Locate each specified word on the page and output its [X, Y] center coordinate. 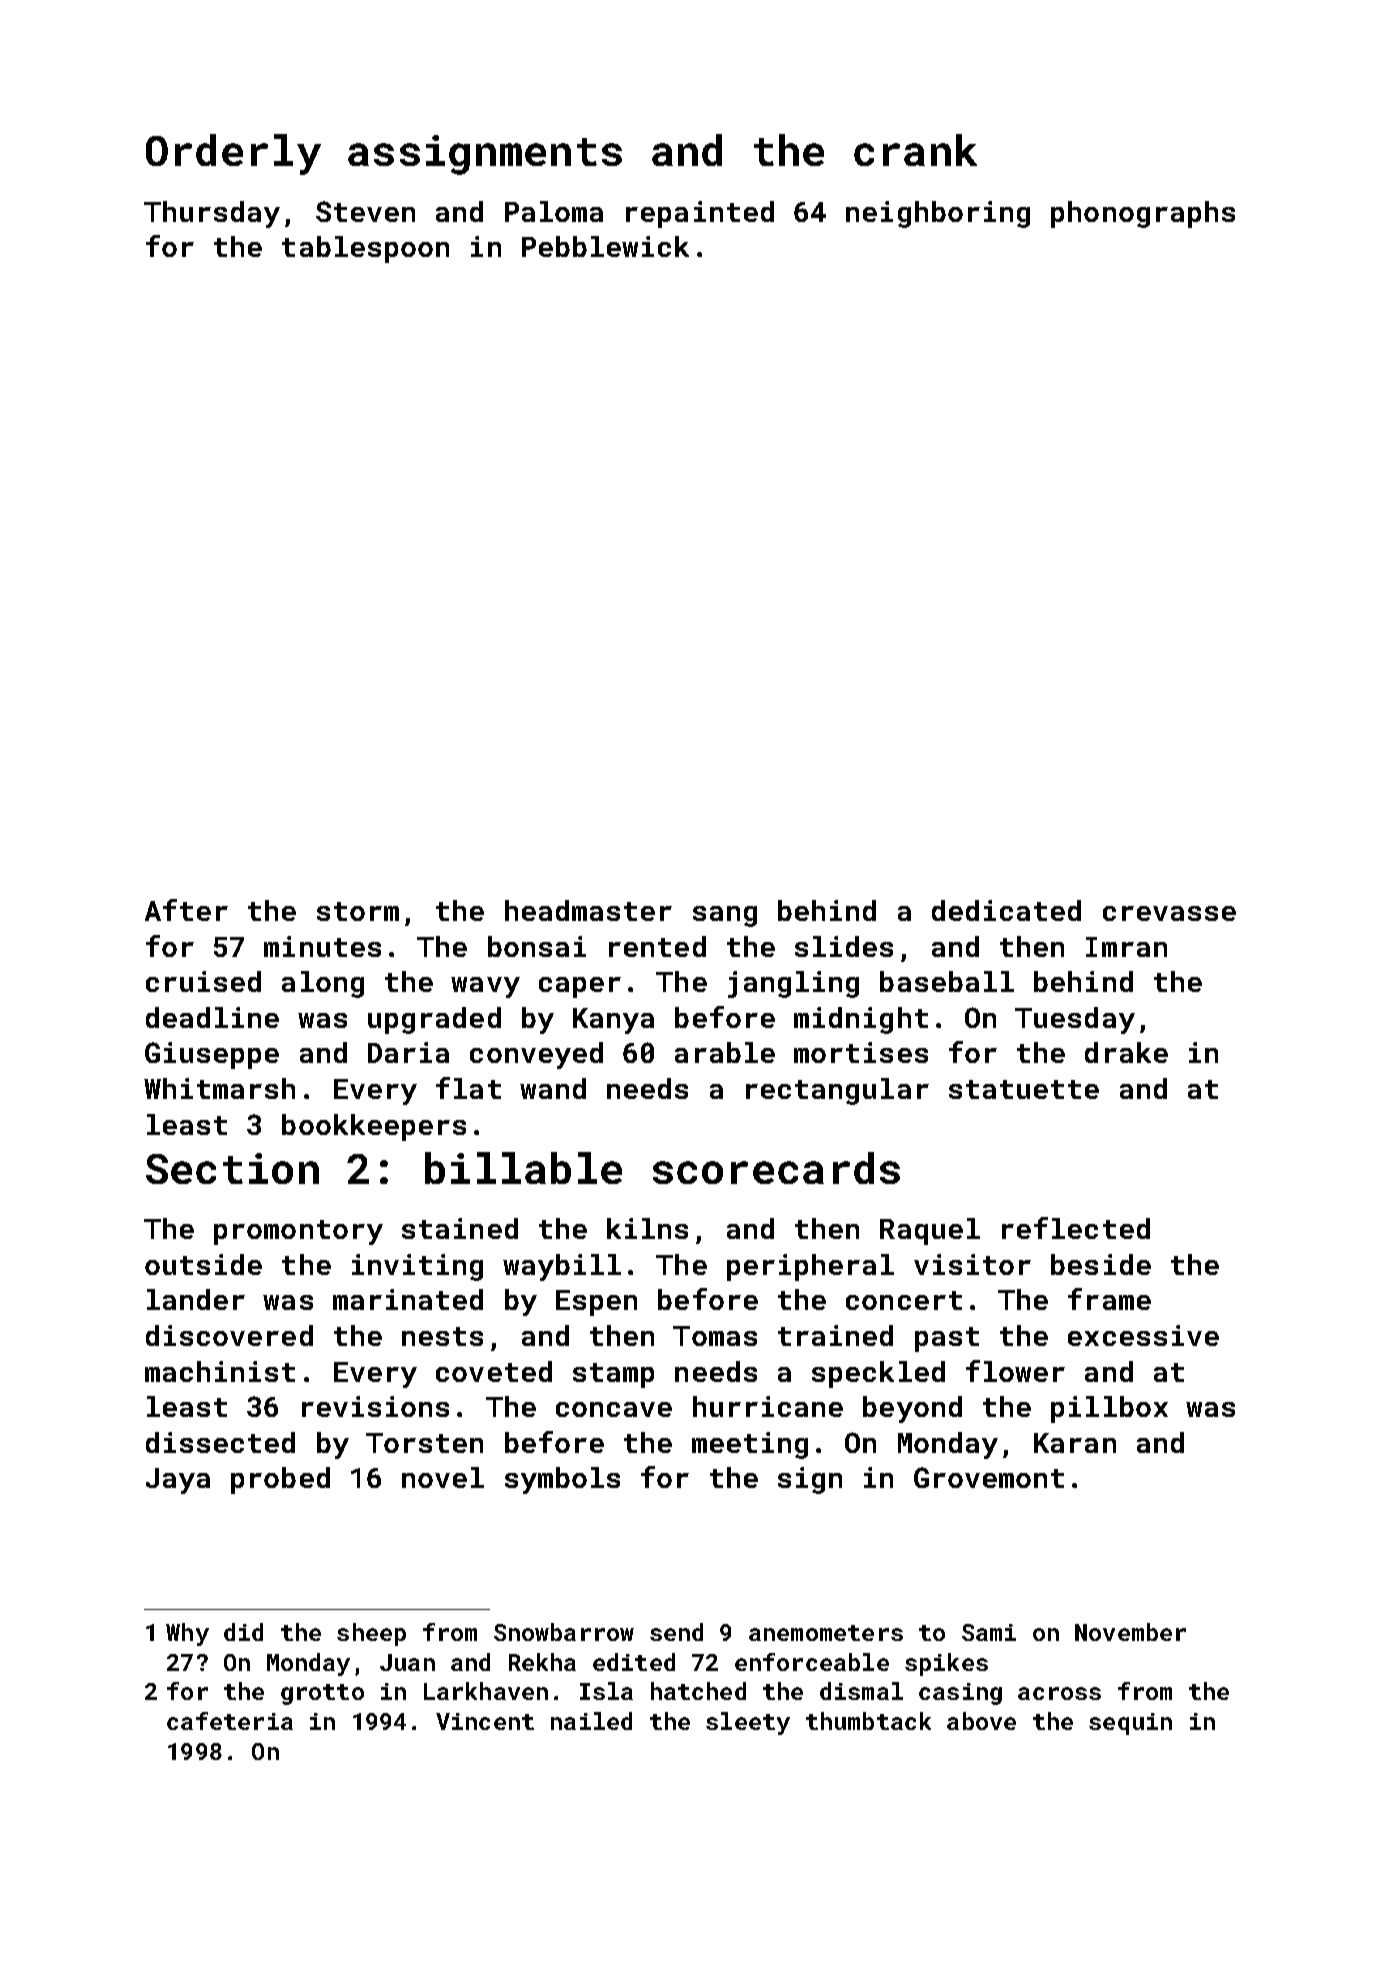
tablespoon [365, 249]
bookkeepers [374, 1127]
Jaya [178, 1481]
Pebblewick [605, 246]
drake [1126, 1052]
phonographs [1143, 214]
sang [725, 916]
